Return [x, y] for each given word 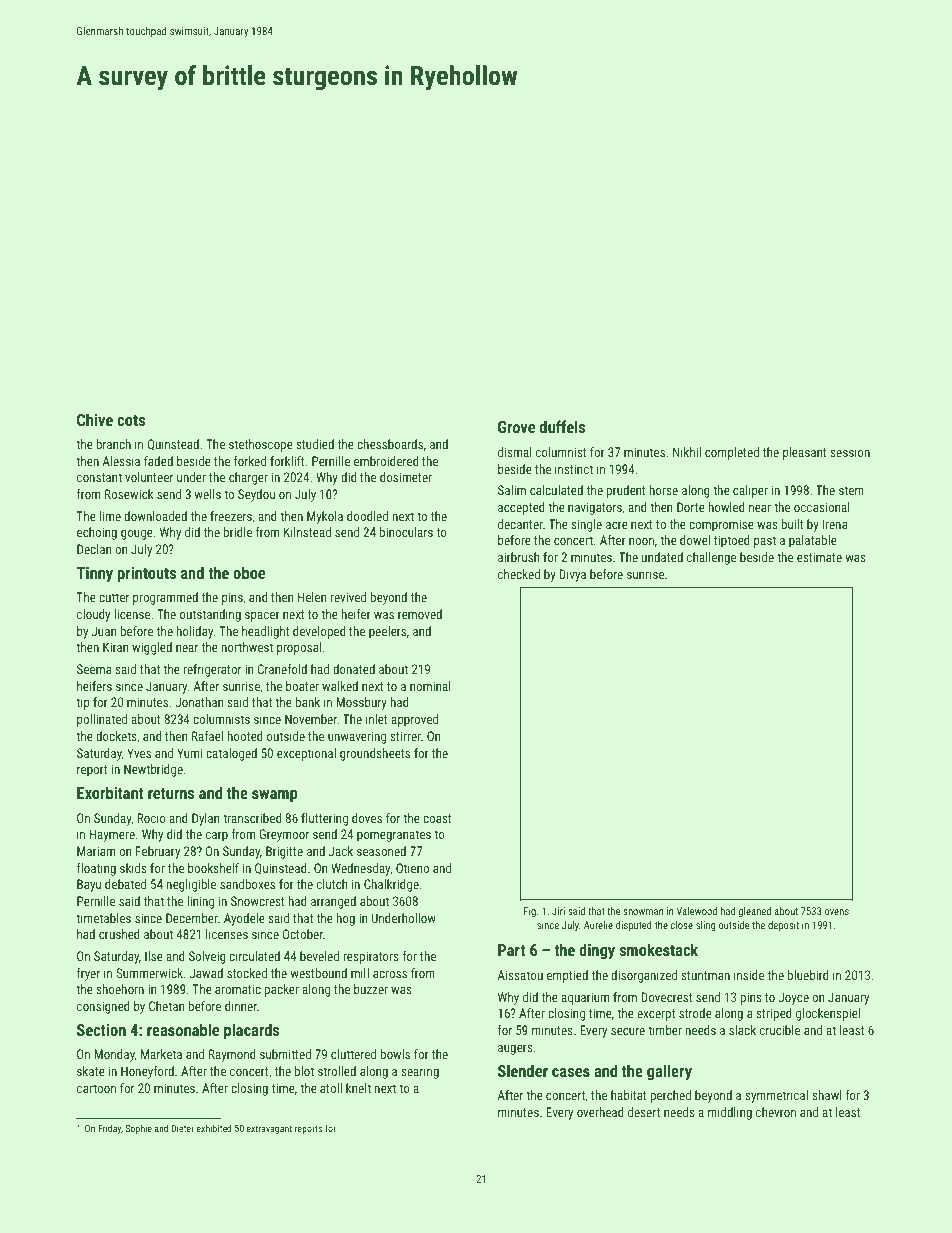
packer [282, 990]
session [850, 452]
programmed [165, 598]
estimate [819, 557]
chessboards [390, 444]
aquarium [585, 998]
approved [414, 720]
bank [308, 702]
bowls [395, 1054]
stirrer [405, 736]
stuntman [705, 975]
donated [354, 669]
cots [131, 420]
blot [304, 1071]
